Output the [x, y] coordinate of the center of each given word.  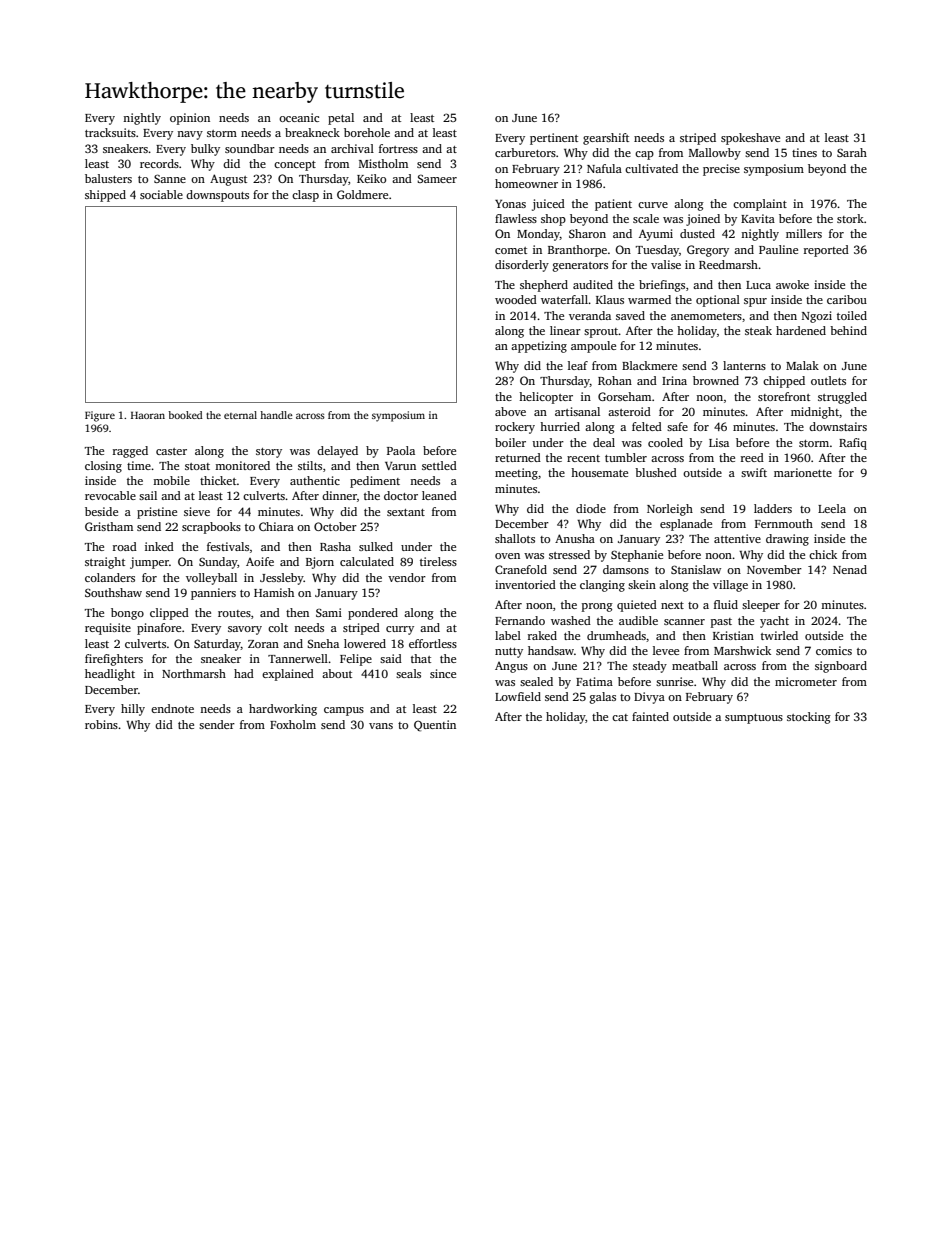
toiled [852, 315]
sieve [197, 511]
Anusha [575, 538]
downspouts [217, 196]
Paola [401, 450]
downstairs [838, 426]
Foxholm [293, 724]
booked [185, 415]
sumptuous [754, 719]
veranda [590, 315]
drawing [787, 540]
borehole [367, 132]
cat [620, 717]
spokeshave [750, 139]
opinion [190, 119]
